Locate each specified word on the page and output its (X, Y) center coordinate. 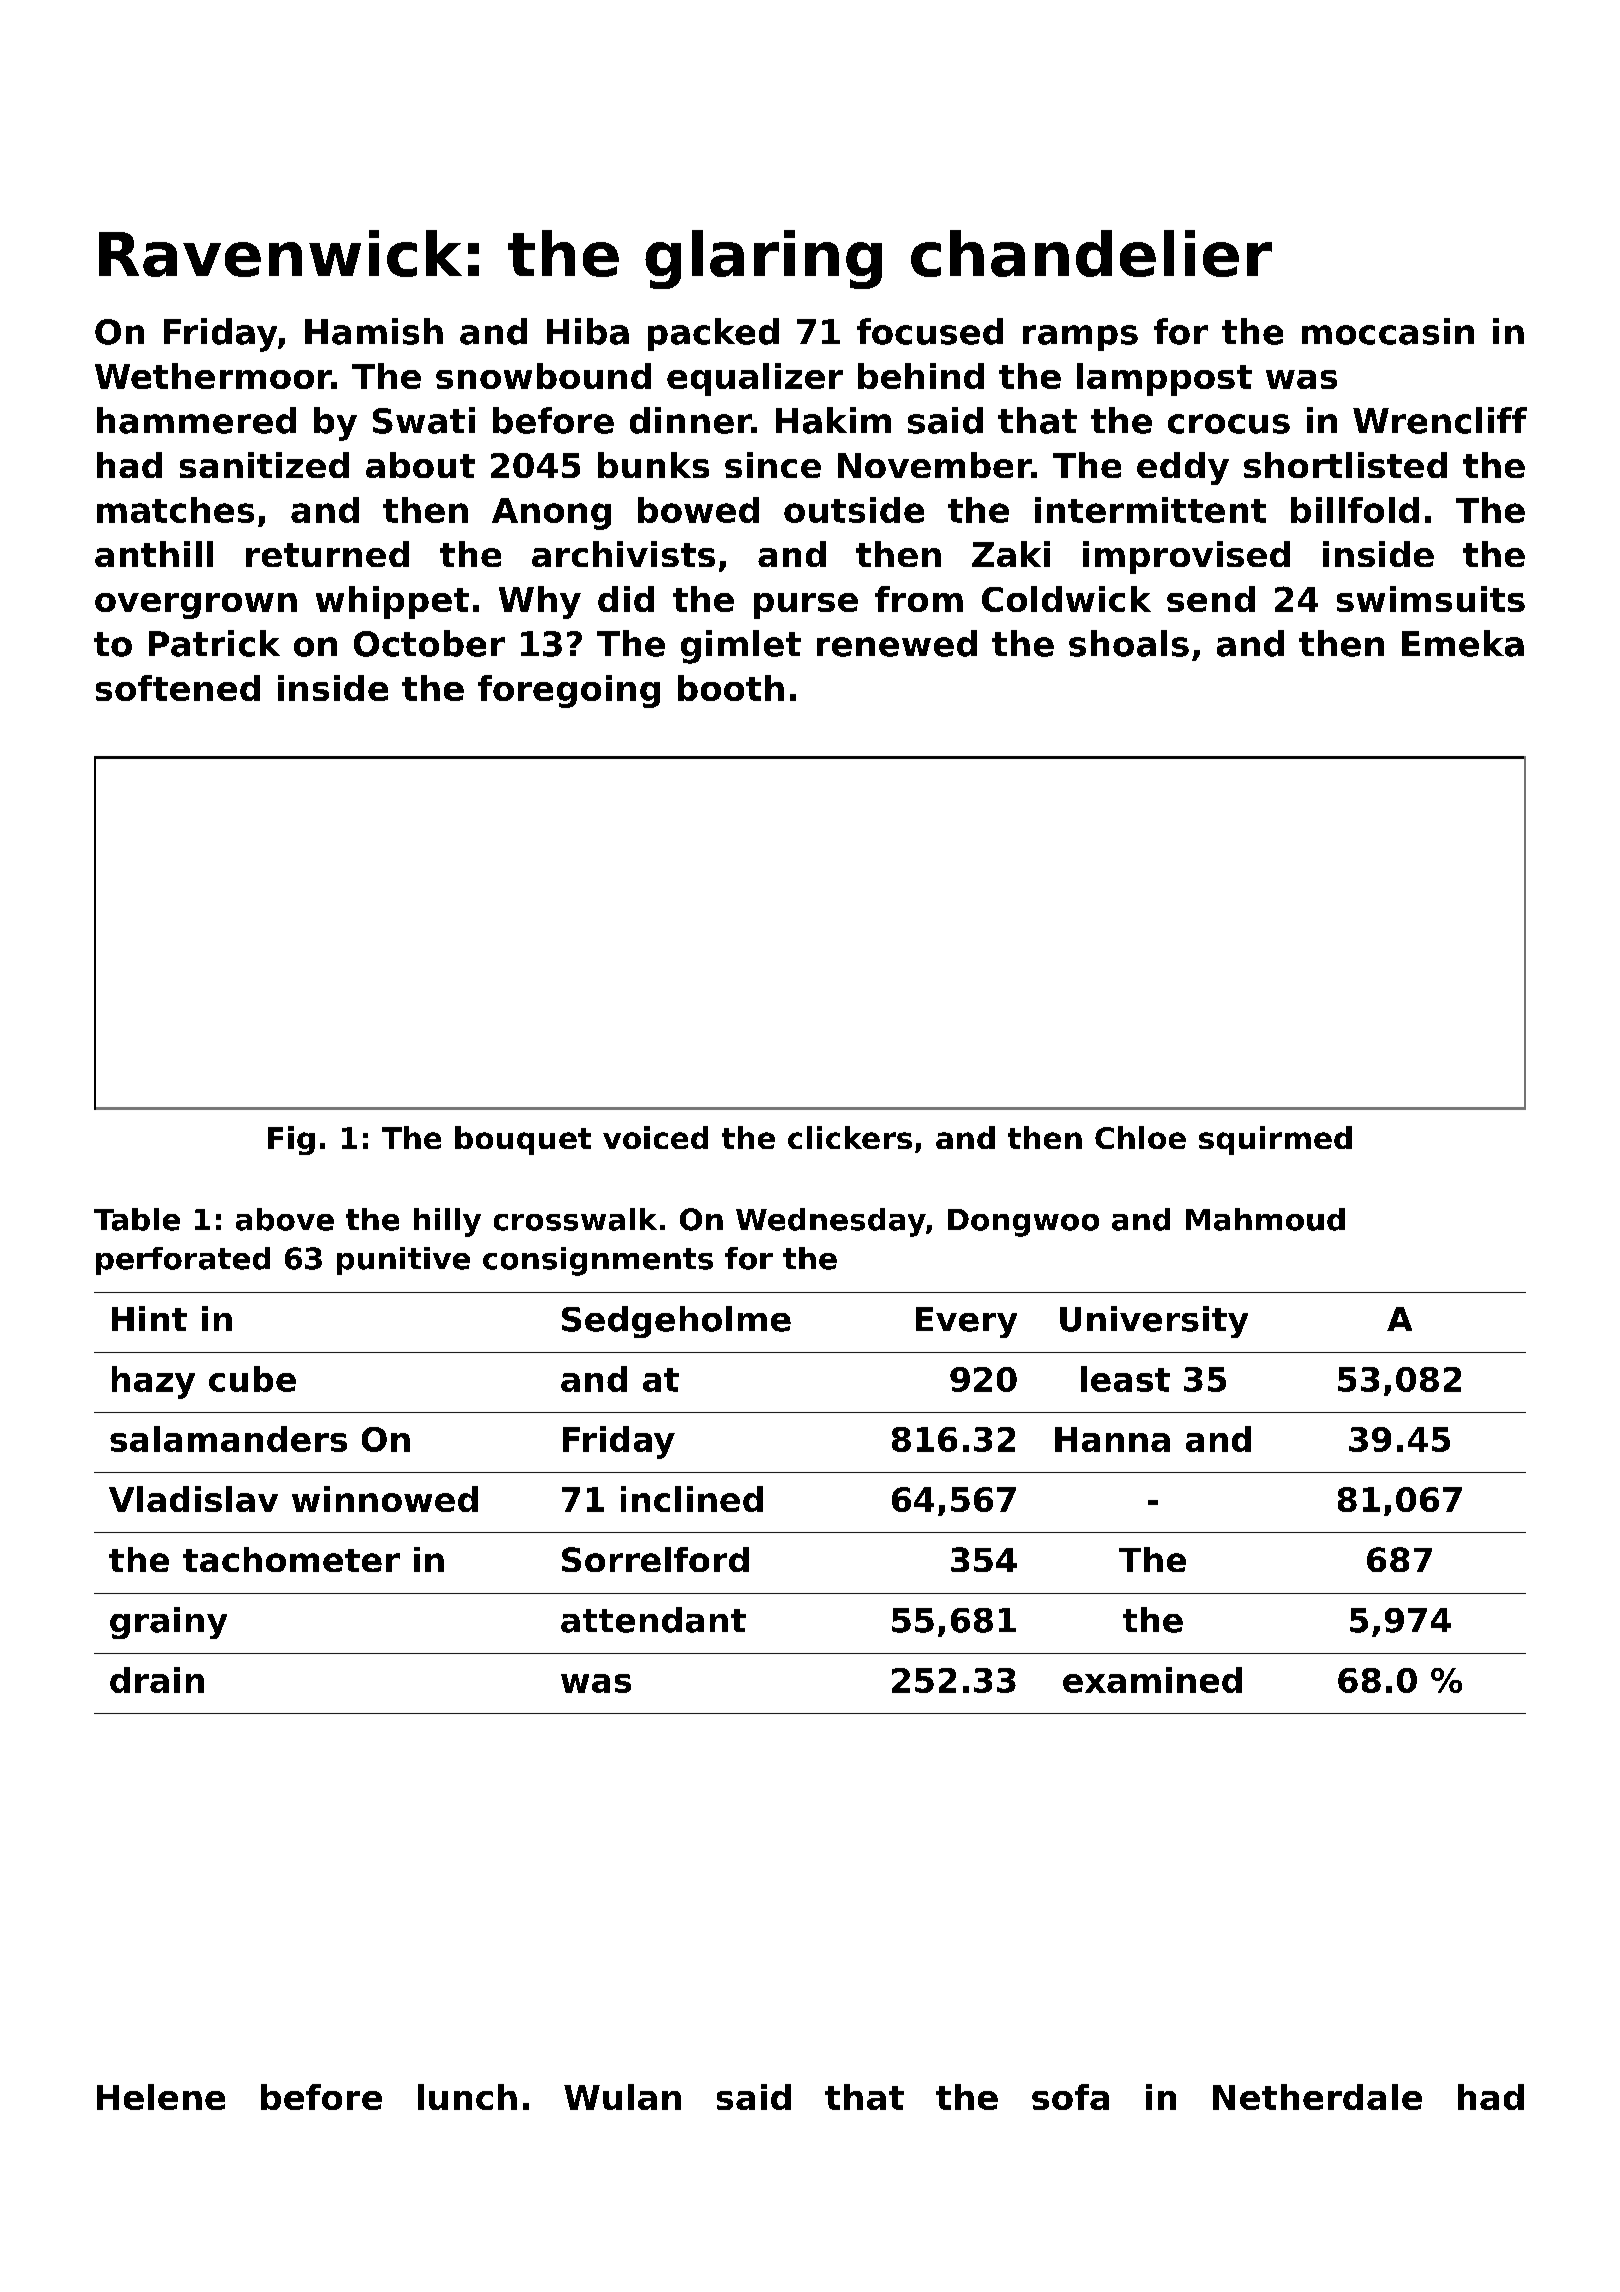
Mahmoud (1265, 1219)
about (420, 465)
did (626, 599)
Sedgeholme (676, 1322)
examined (1152, 1680)
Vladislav (193, 1499)
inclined (692, 1499)
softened (178, 688)
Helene (161, 2097)
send (1211, 599)
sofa (1070, 2097)
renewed (897, 643)
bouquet (523, 1140)
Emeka (1463, 643)
